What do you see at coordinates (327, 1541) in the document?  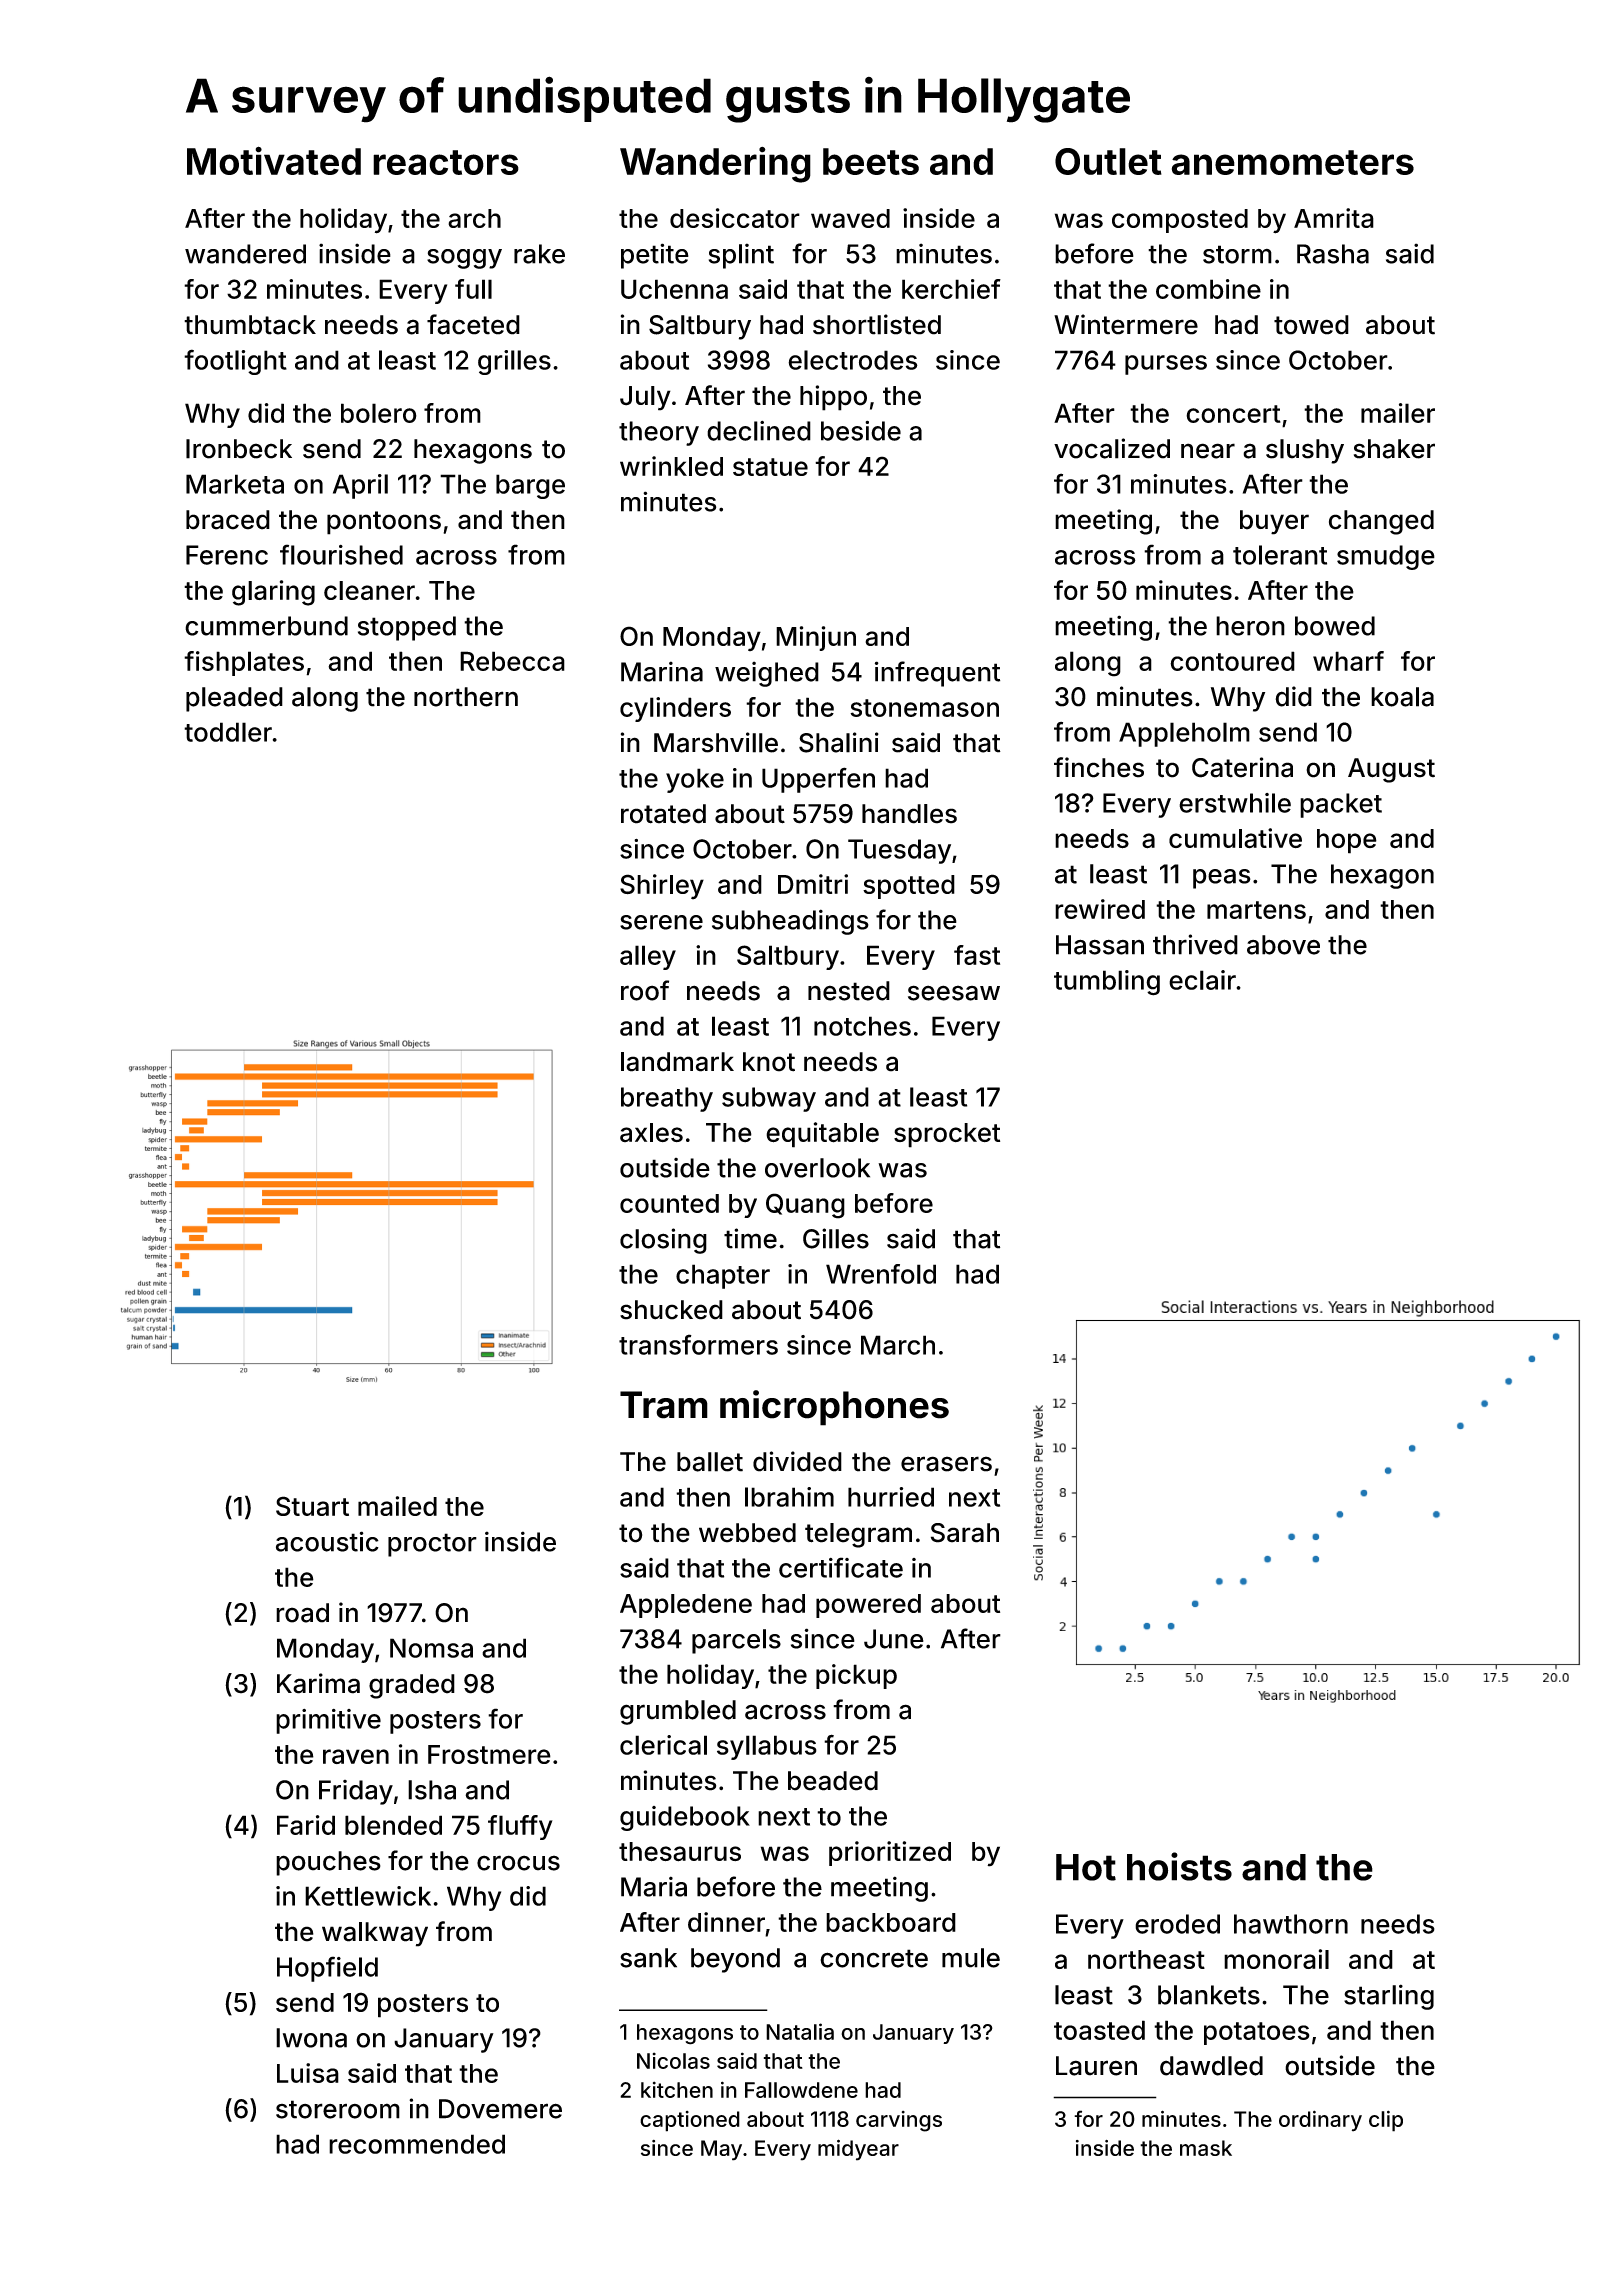 I see `acoustic` at bounding box center [327, 1541].
